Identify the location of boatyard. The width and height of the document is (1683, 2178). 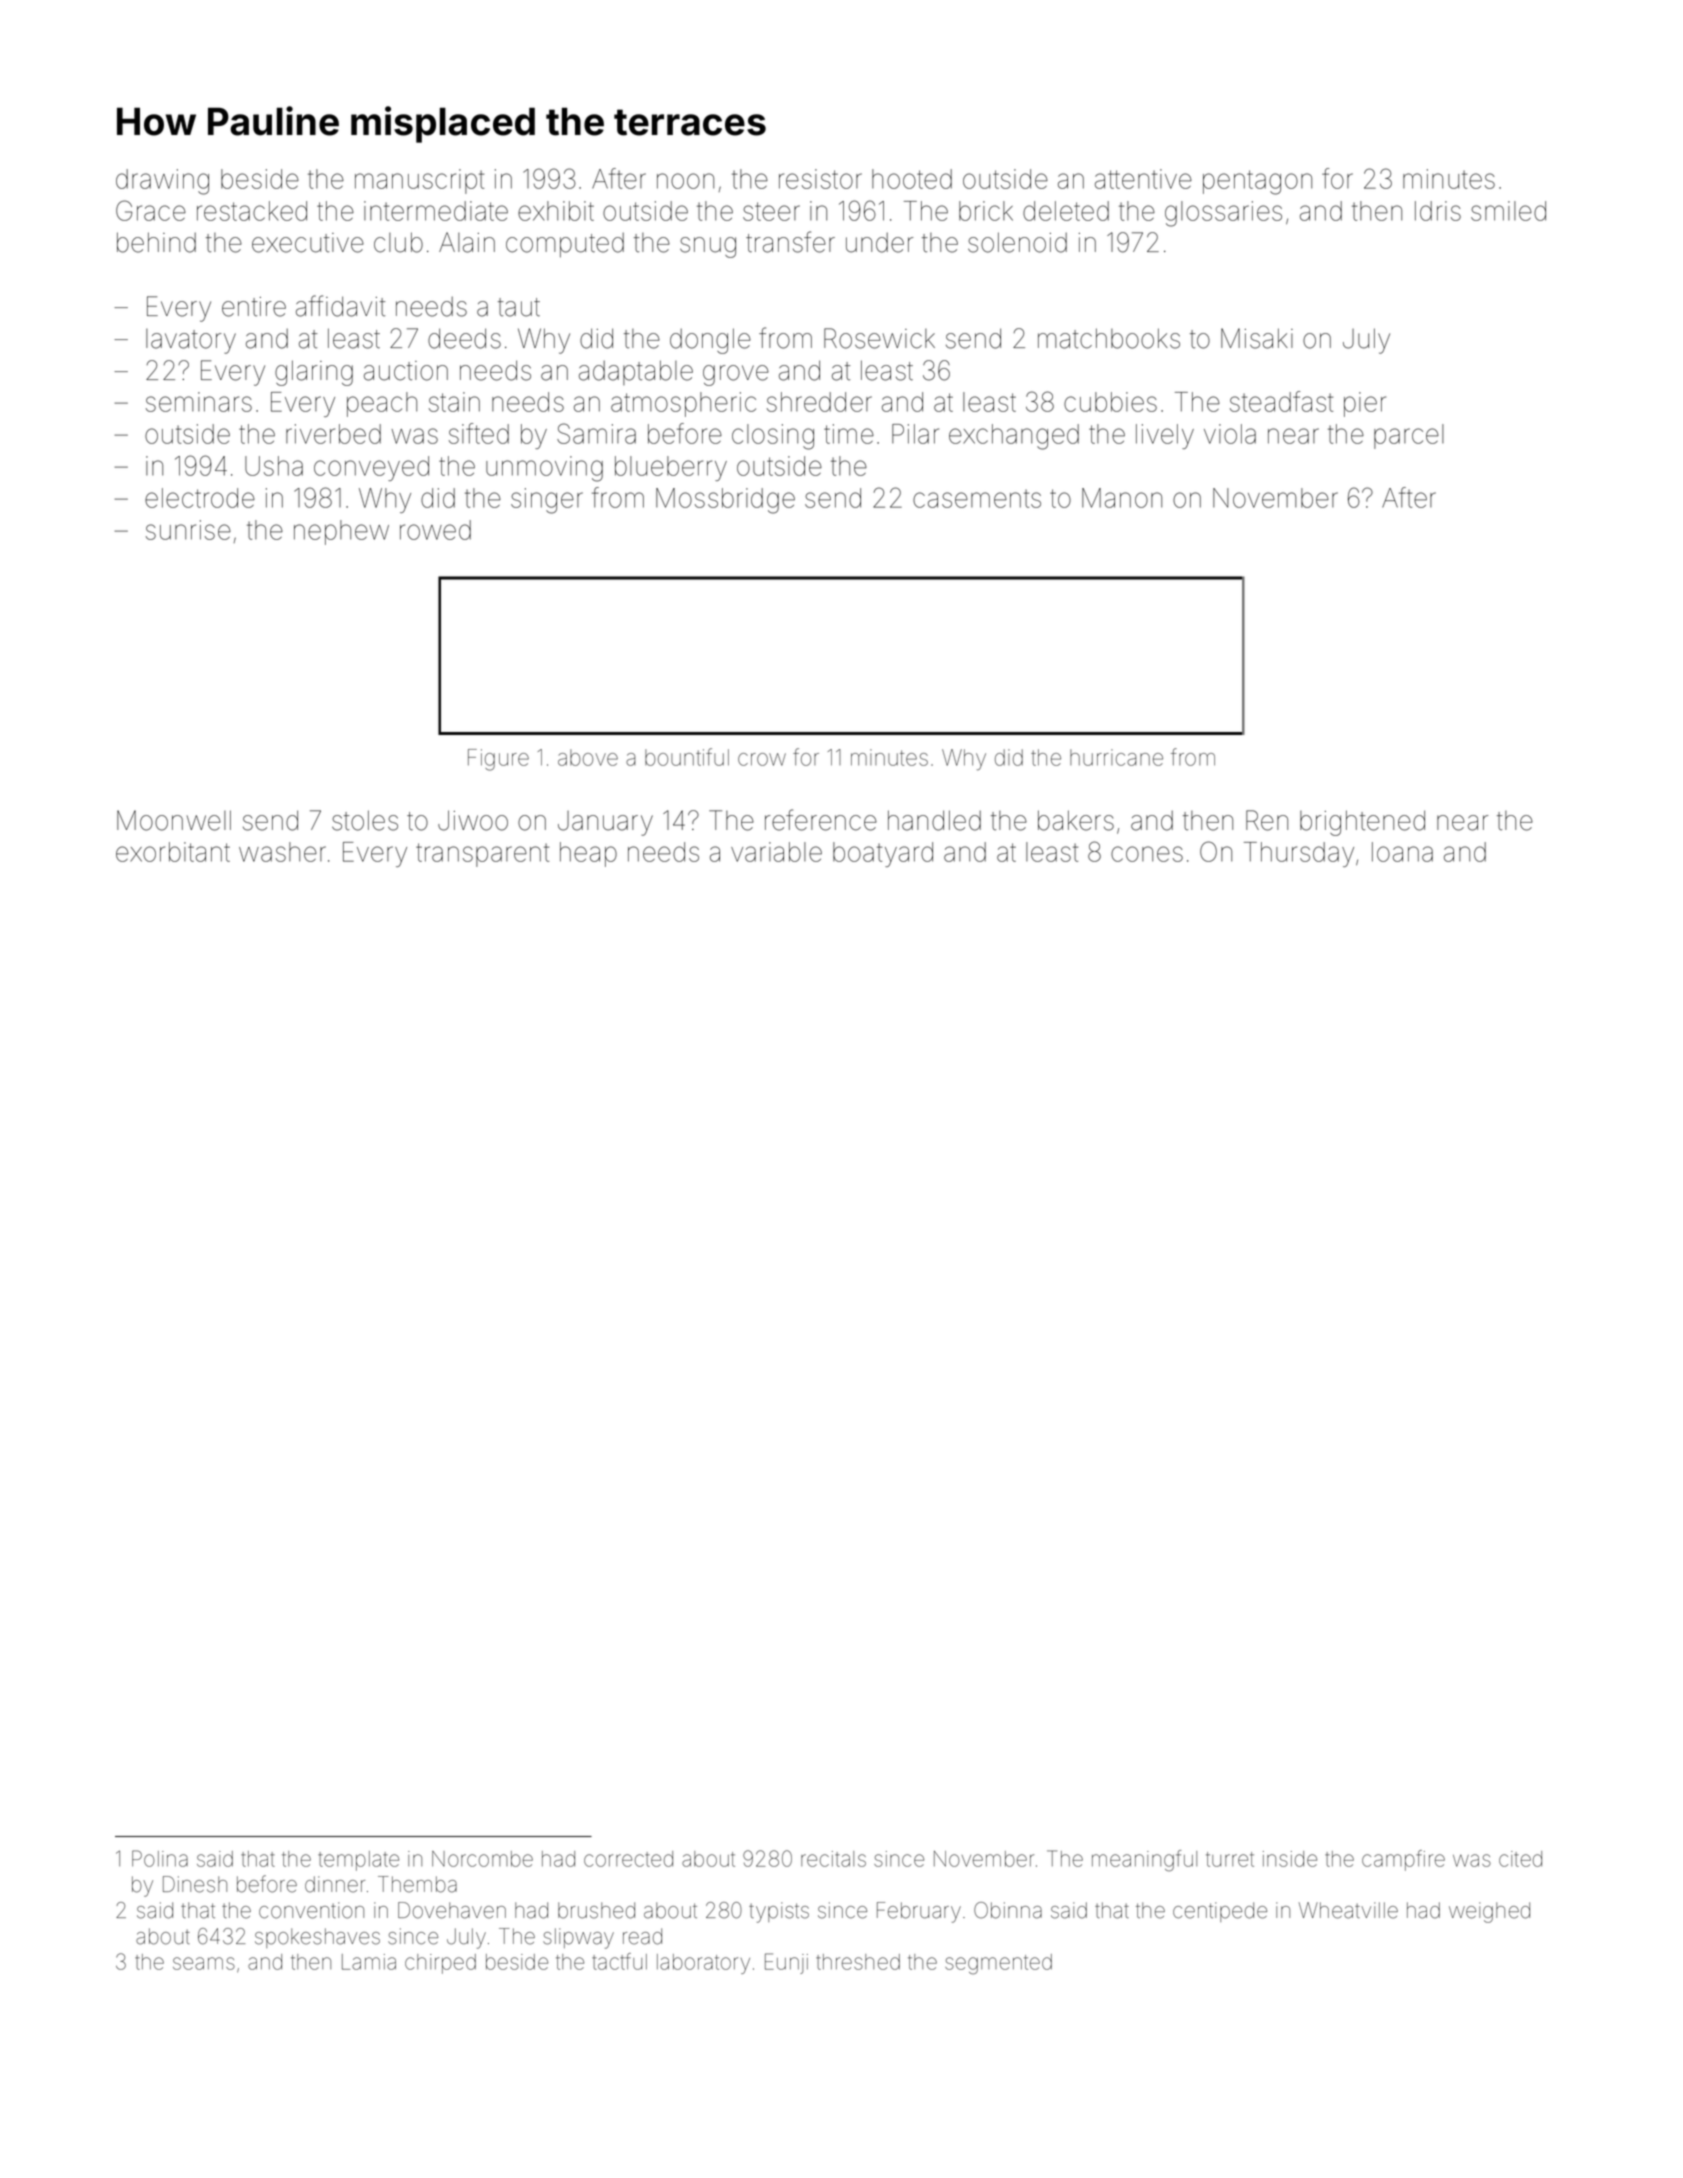
(883, 854).
